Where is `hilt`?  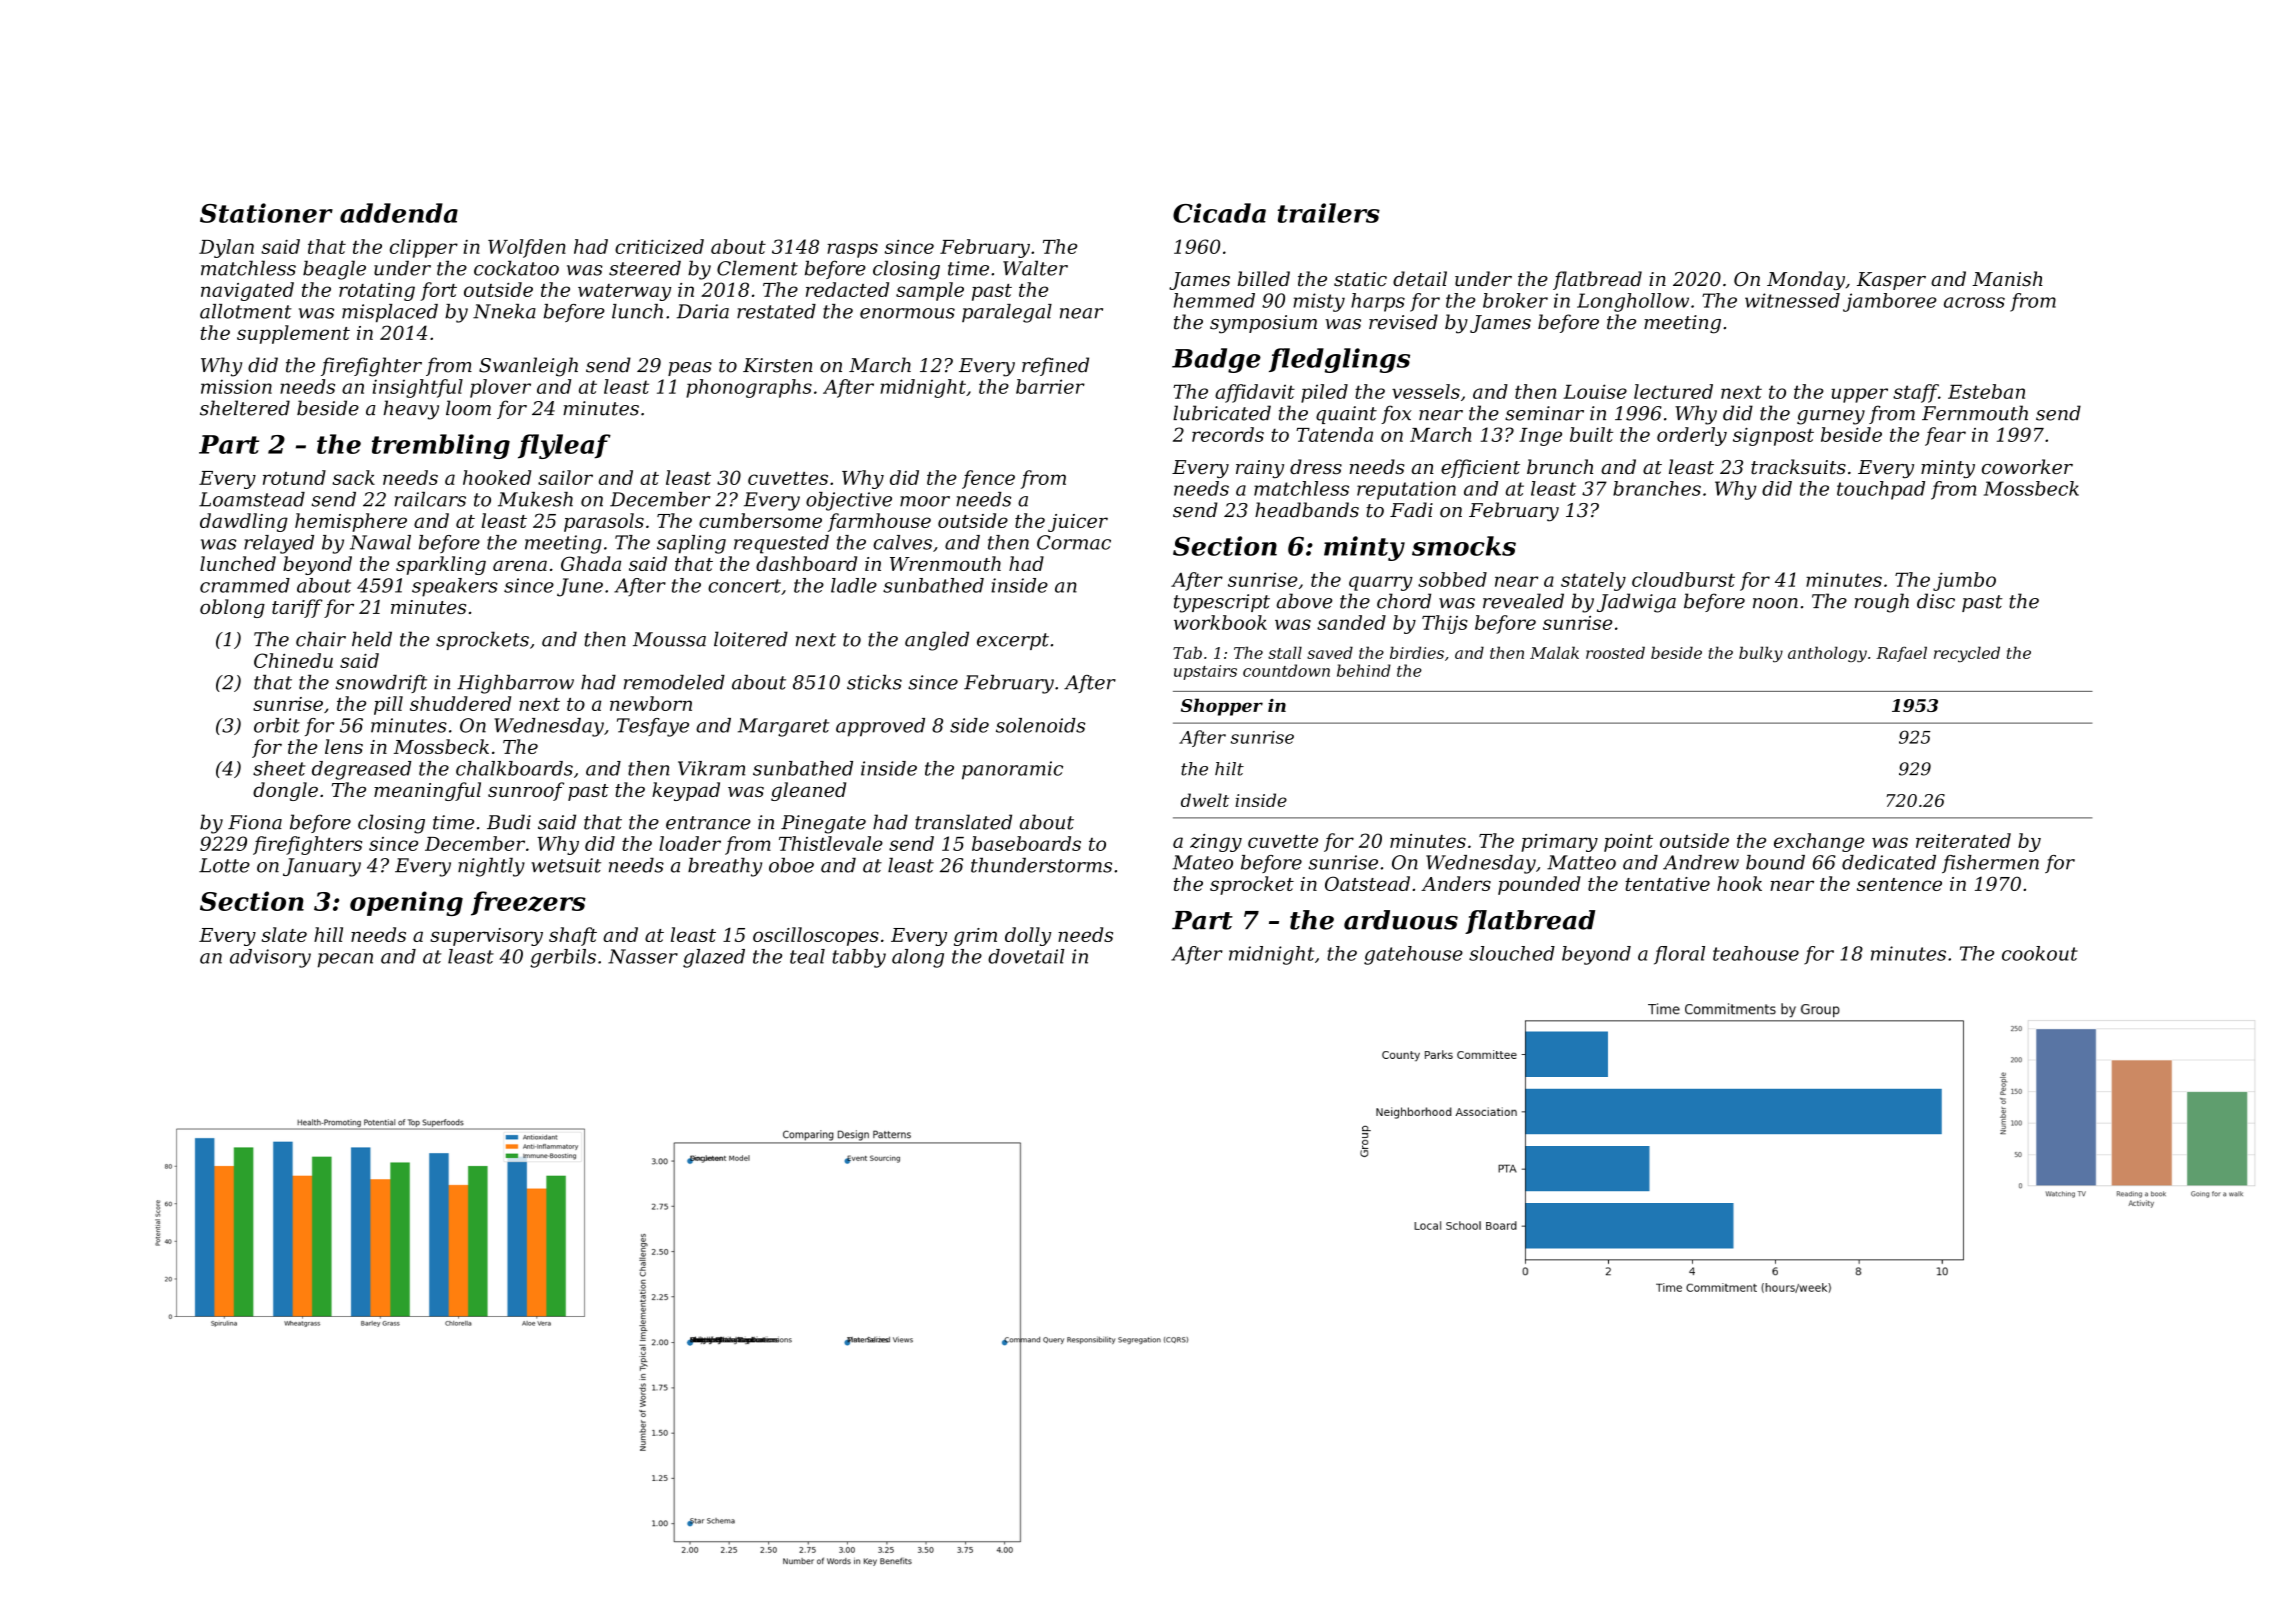 hilt is located at coordinates (1229, 769).
